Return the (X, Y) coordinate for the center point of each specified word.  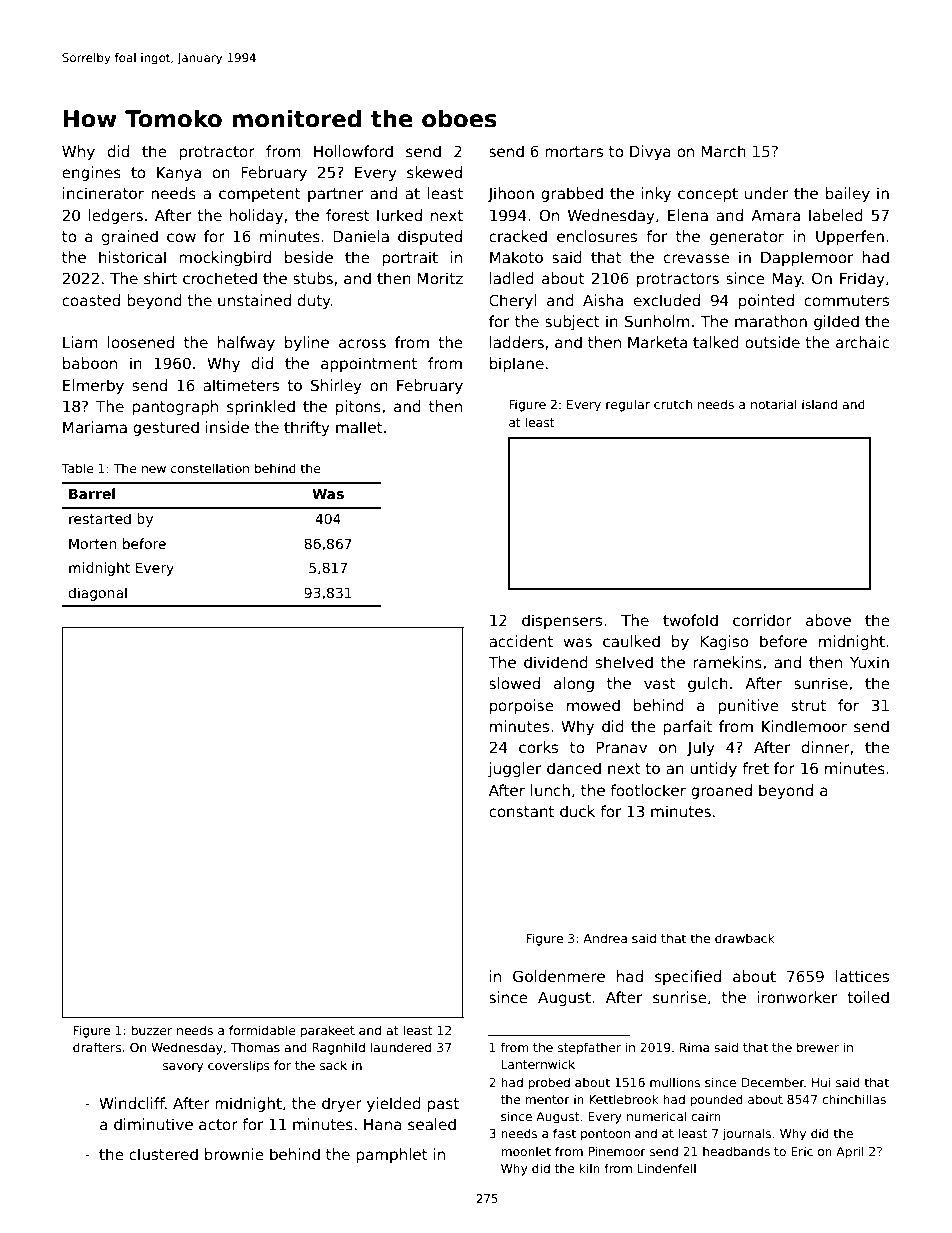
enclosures (597, 236)
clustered (163, 1154)
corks (538, 747)
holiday (256, 216)
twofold (690, 620)
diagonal (97, 594)
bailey (848, 194)
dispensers (562, 621)
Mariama (95, 427)
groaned (721, 791)
